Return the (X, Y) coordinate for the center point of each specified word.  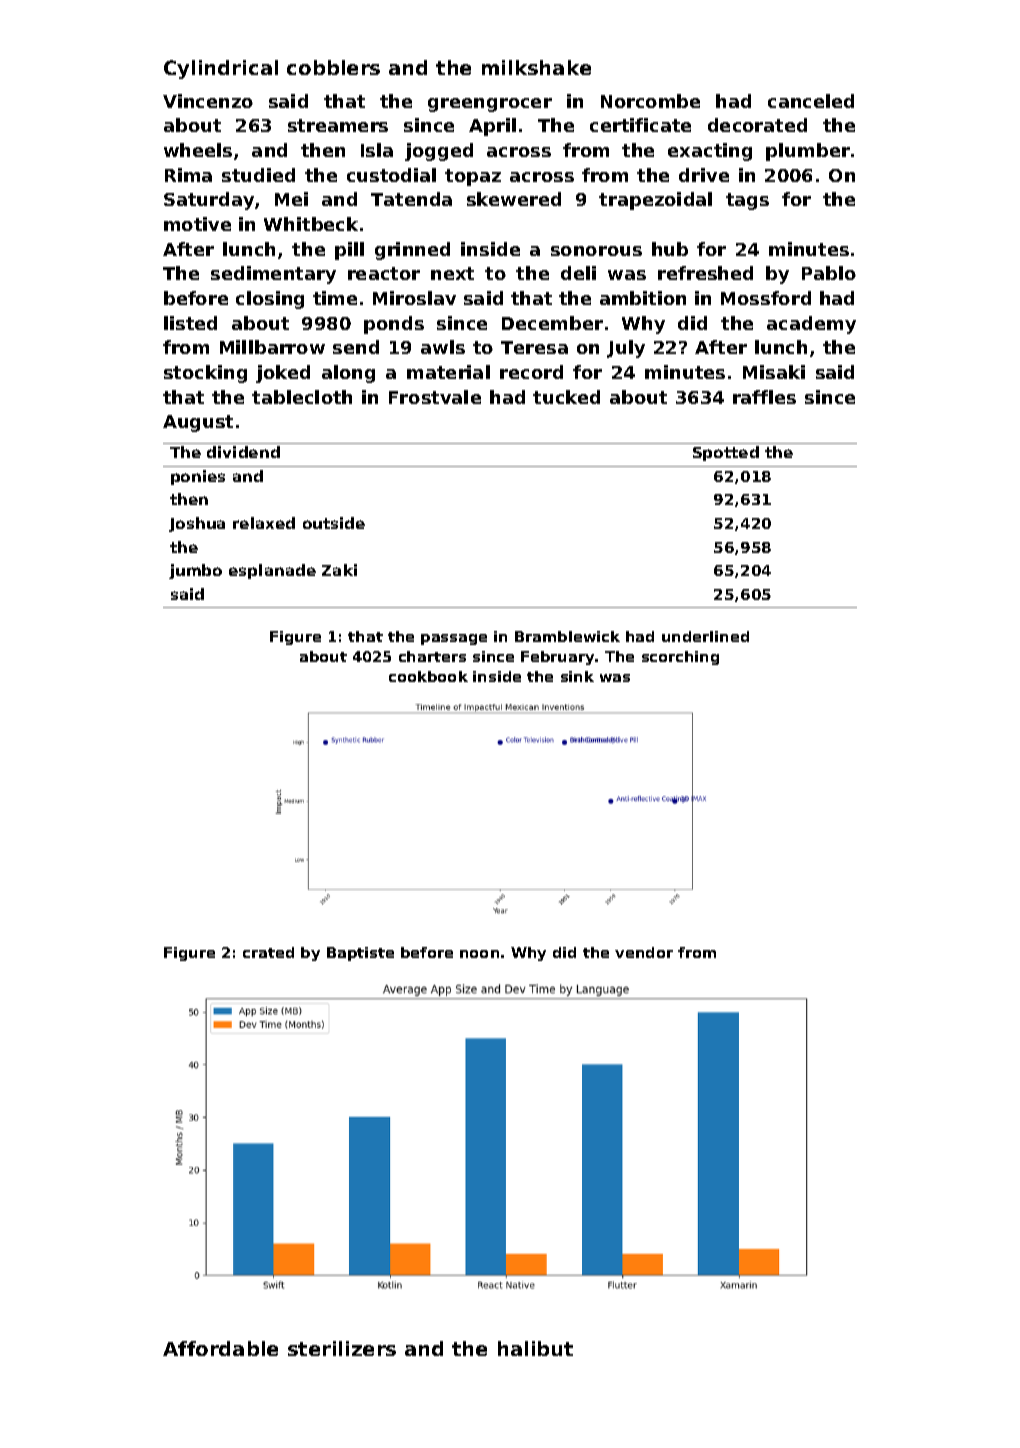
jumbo (195, 571)
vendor (644, 952)
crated (268, 952)
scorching (680, 658)
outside (334, 523)
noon (479, 954)
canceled (811, 101)
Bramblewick (567, 636)
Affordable (220, 1348)
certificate (640, 125)
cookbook (428, 676)
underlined (705, 636)
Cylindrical (221, 69)
